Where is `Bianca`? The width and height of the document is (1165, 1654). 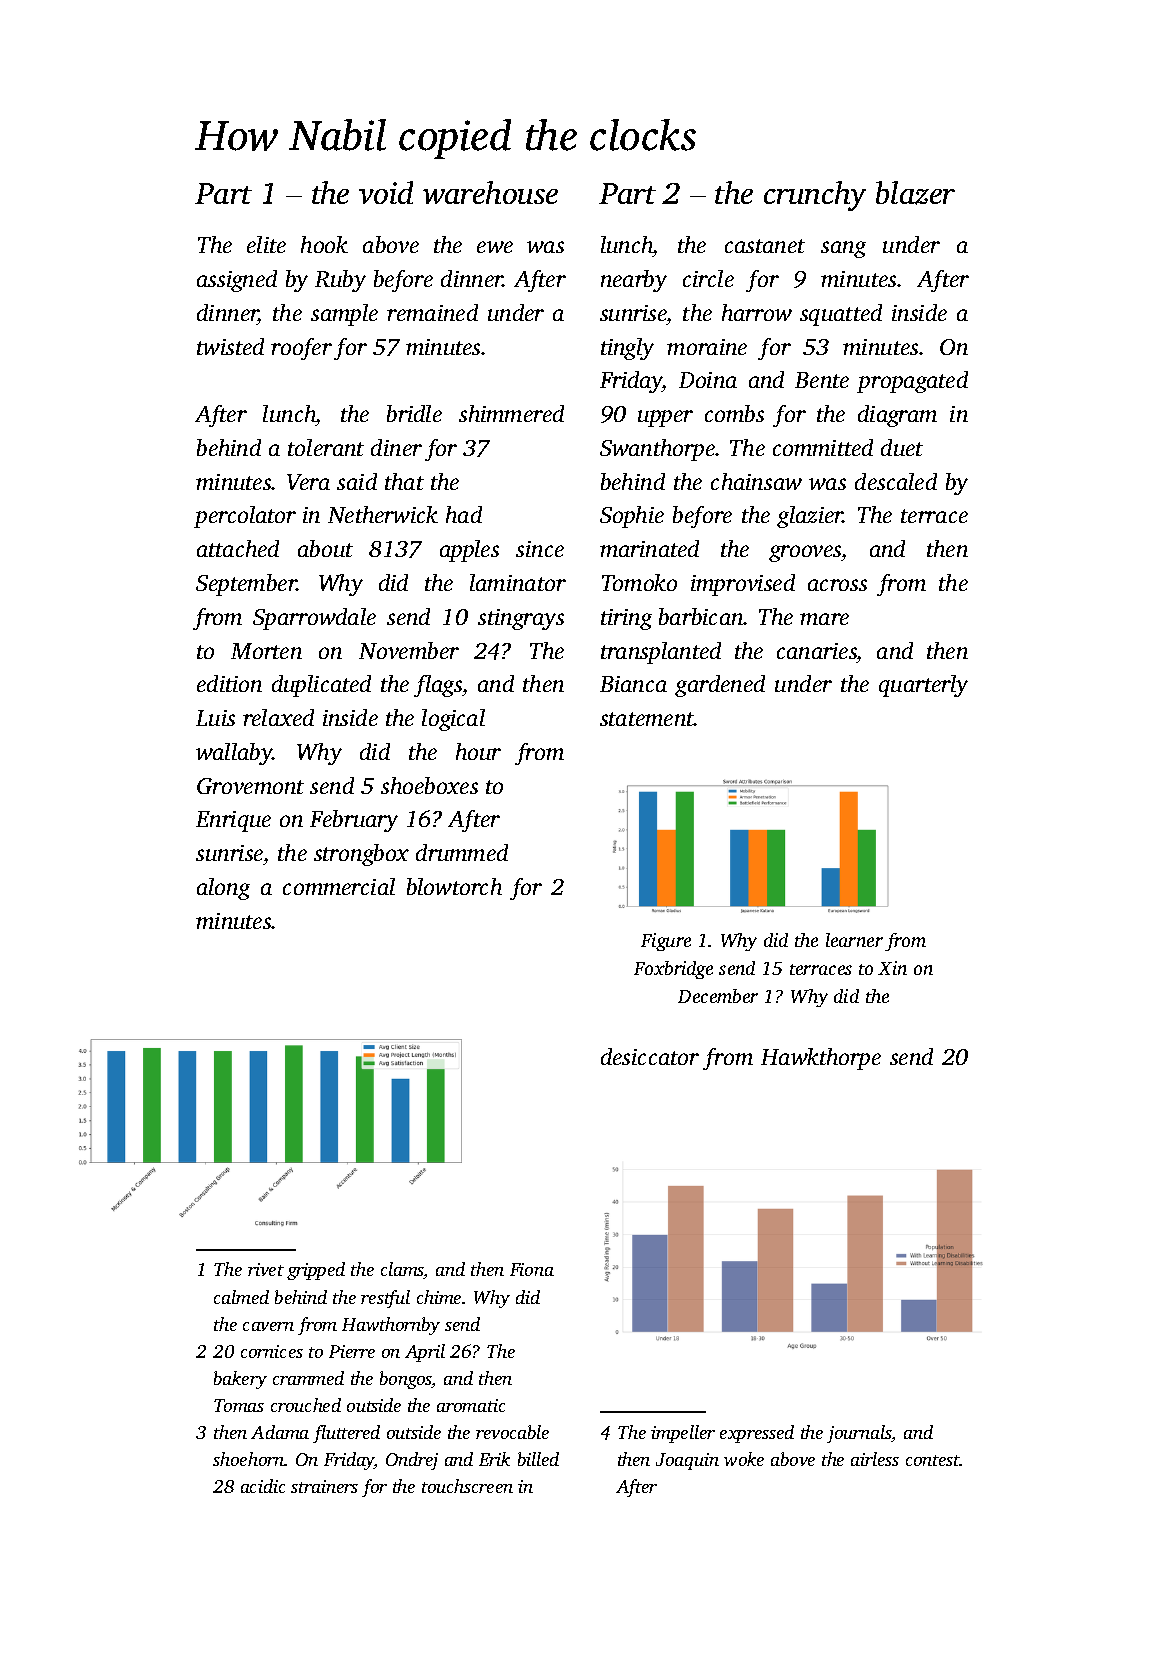
Bianca is located at coordinates (633, 684).
